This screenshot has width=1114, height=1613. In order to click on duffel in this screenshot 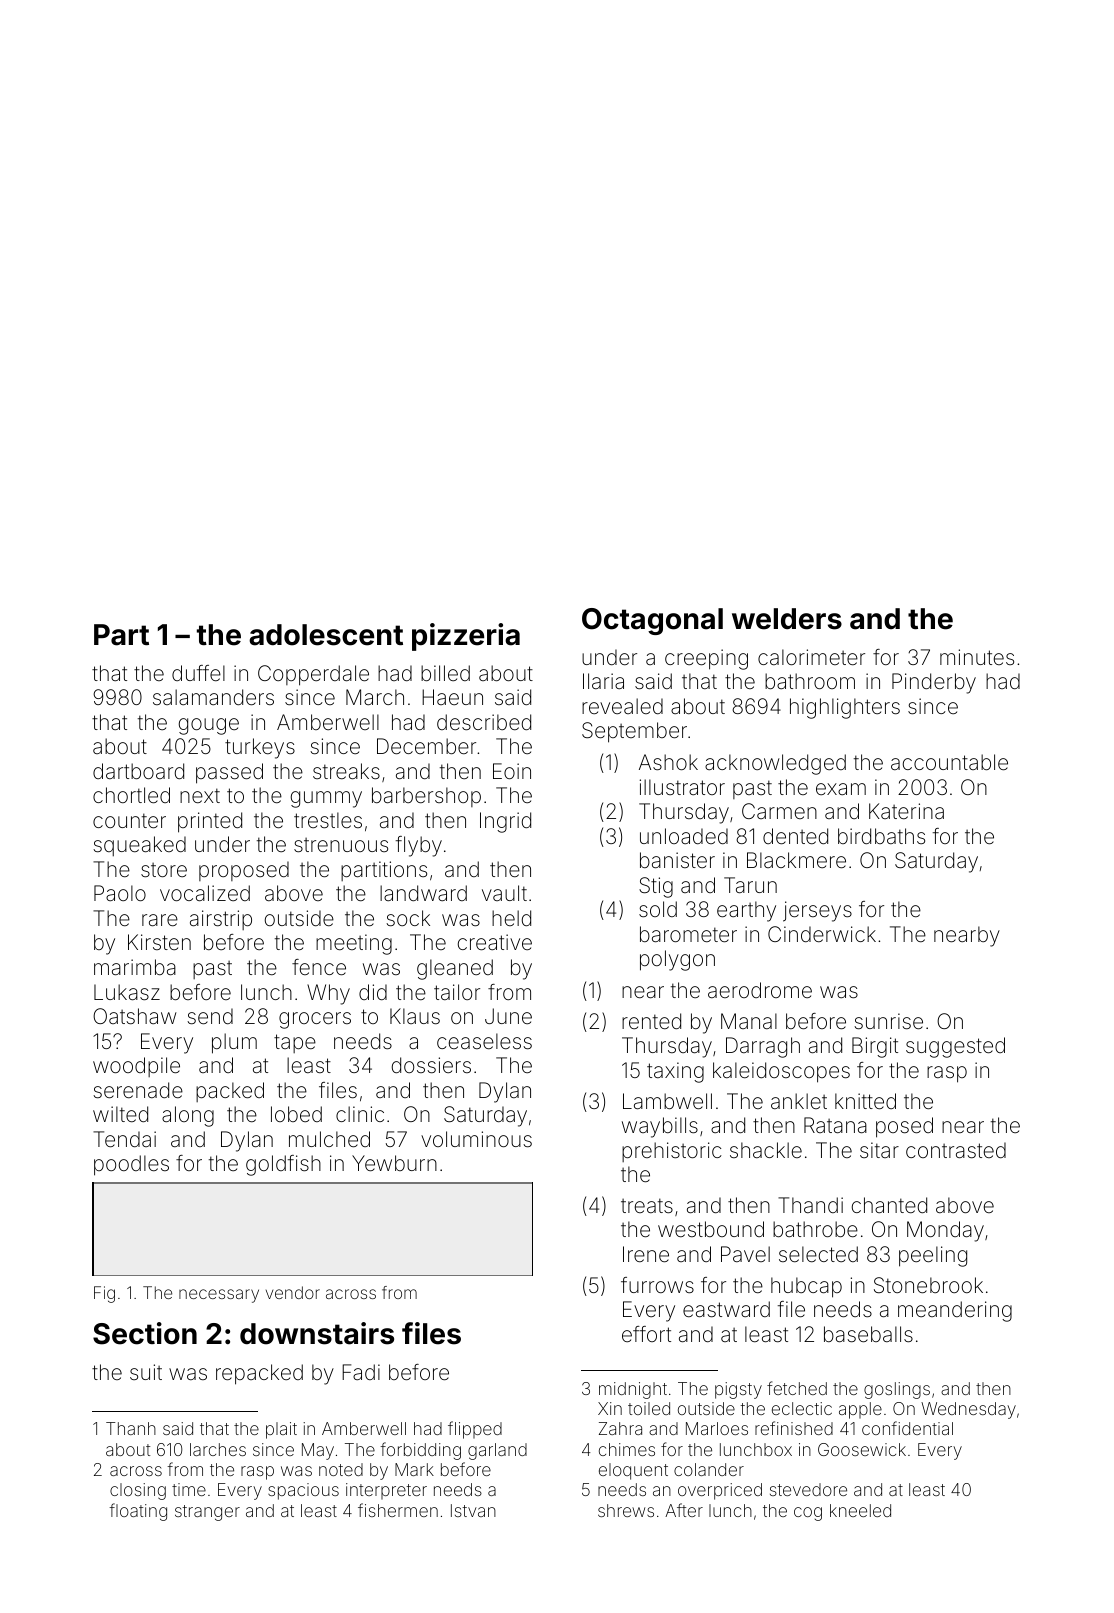, I will do `click(198, 673)`.
